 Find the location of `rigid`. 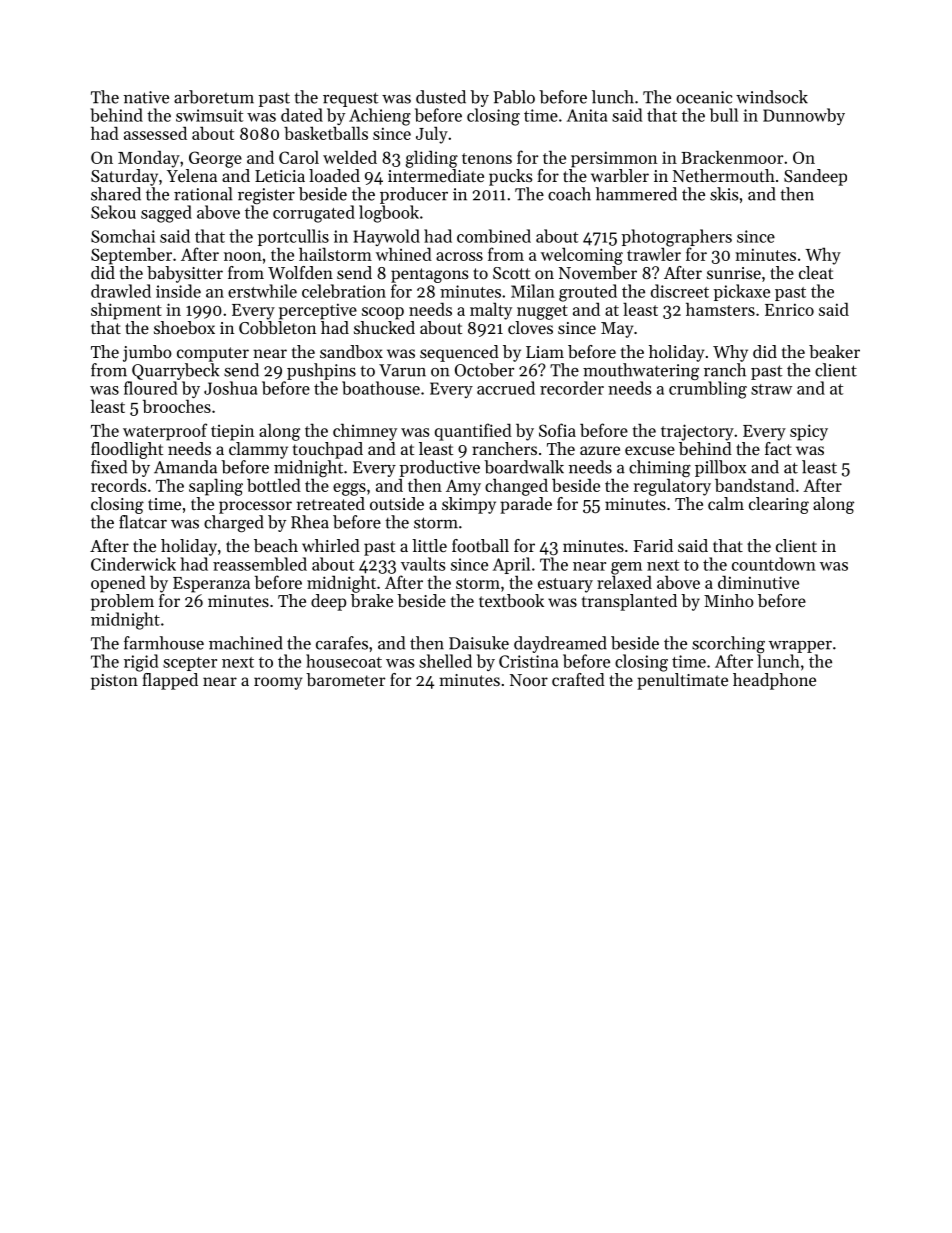

rigid is located at coordinates (141, 663).
